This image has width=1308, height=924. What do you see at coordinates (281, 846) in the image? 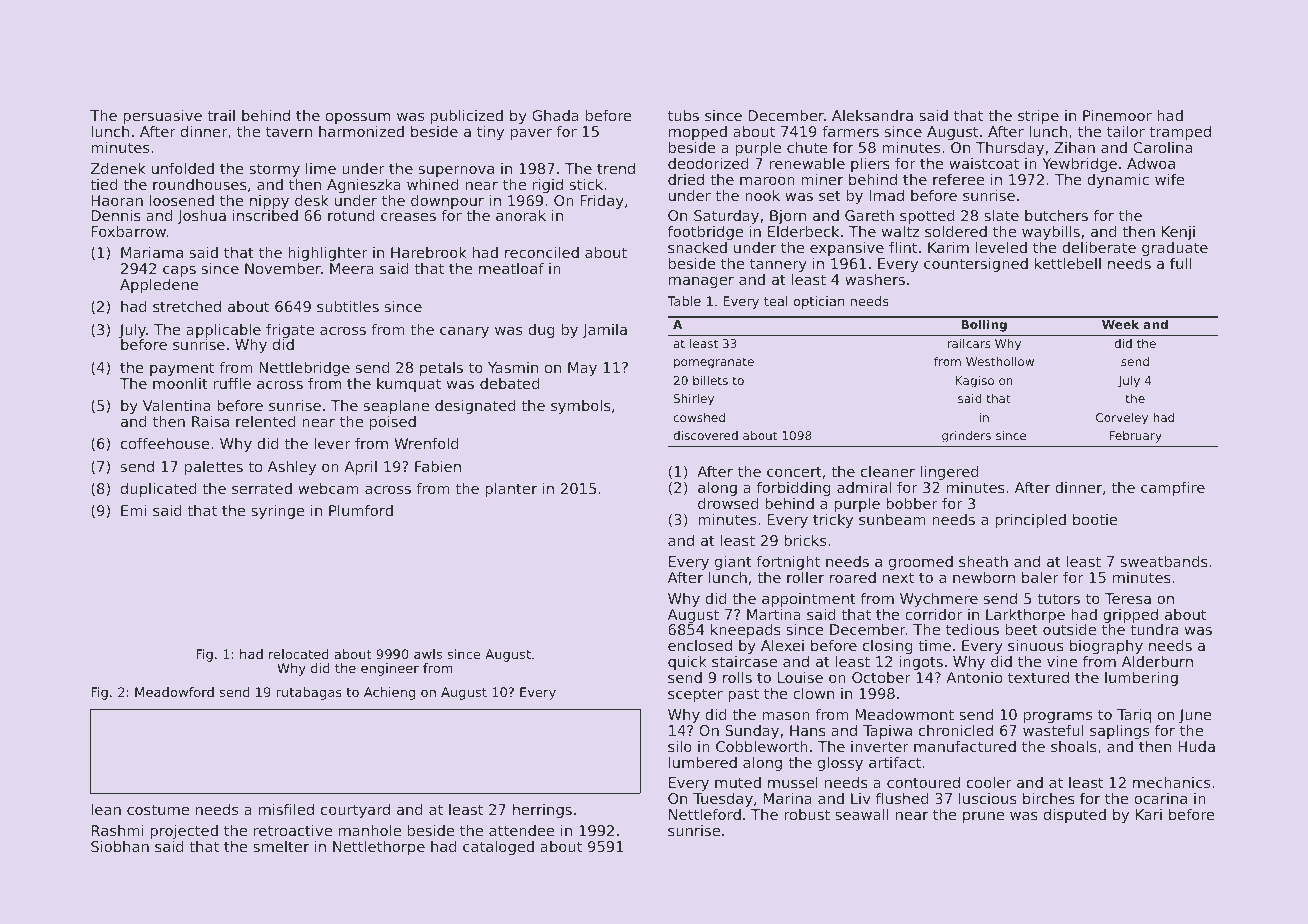
I see `smelter` at bounding box center [281, 846].
